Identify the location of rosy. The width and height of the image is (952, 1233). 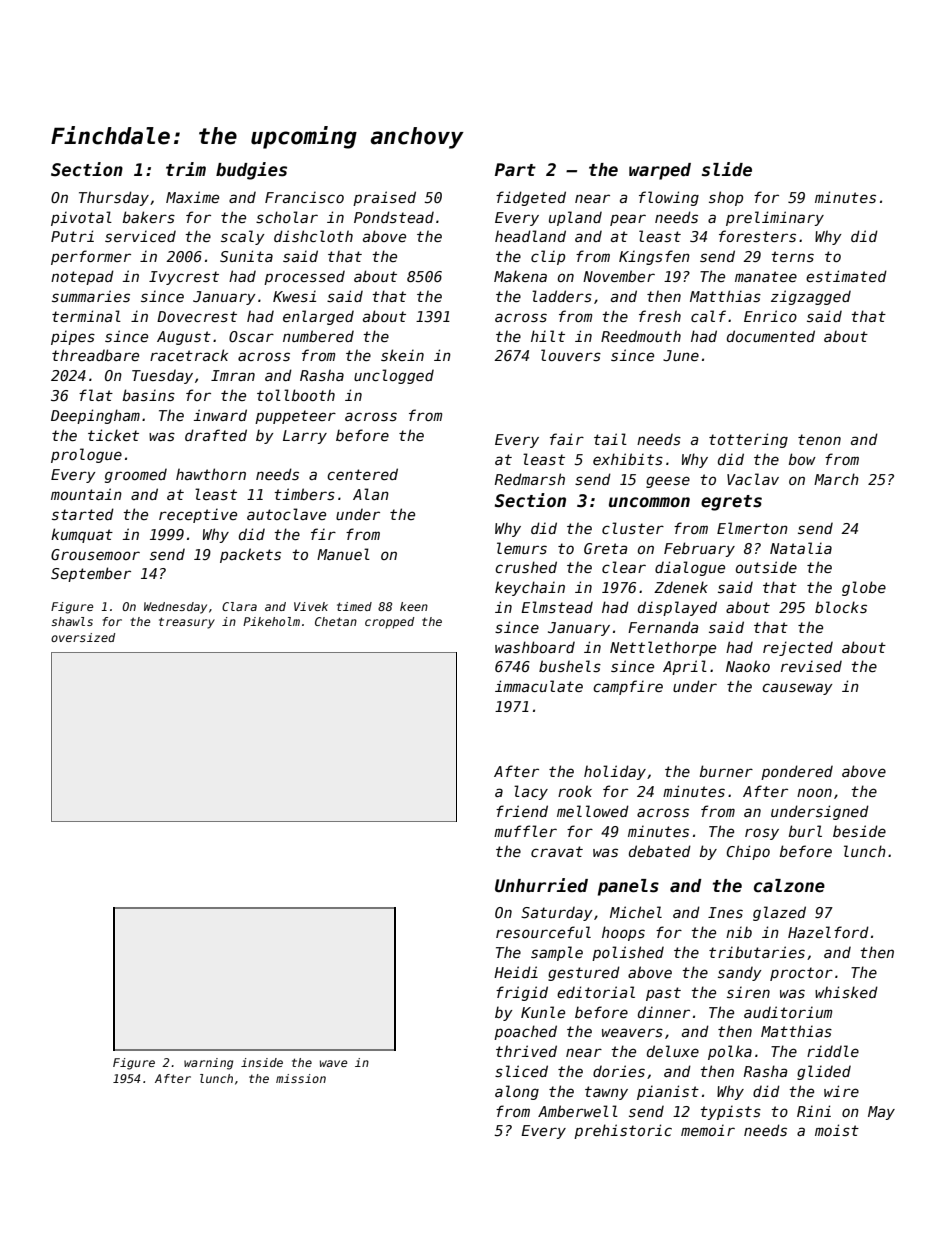
(762, 834).
